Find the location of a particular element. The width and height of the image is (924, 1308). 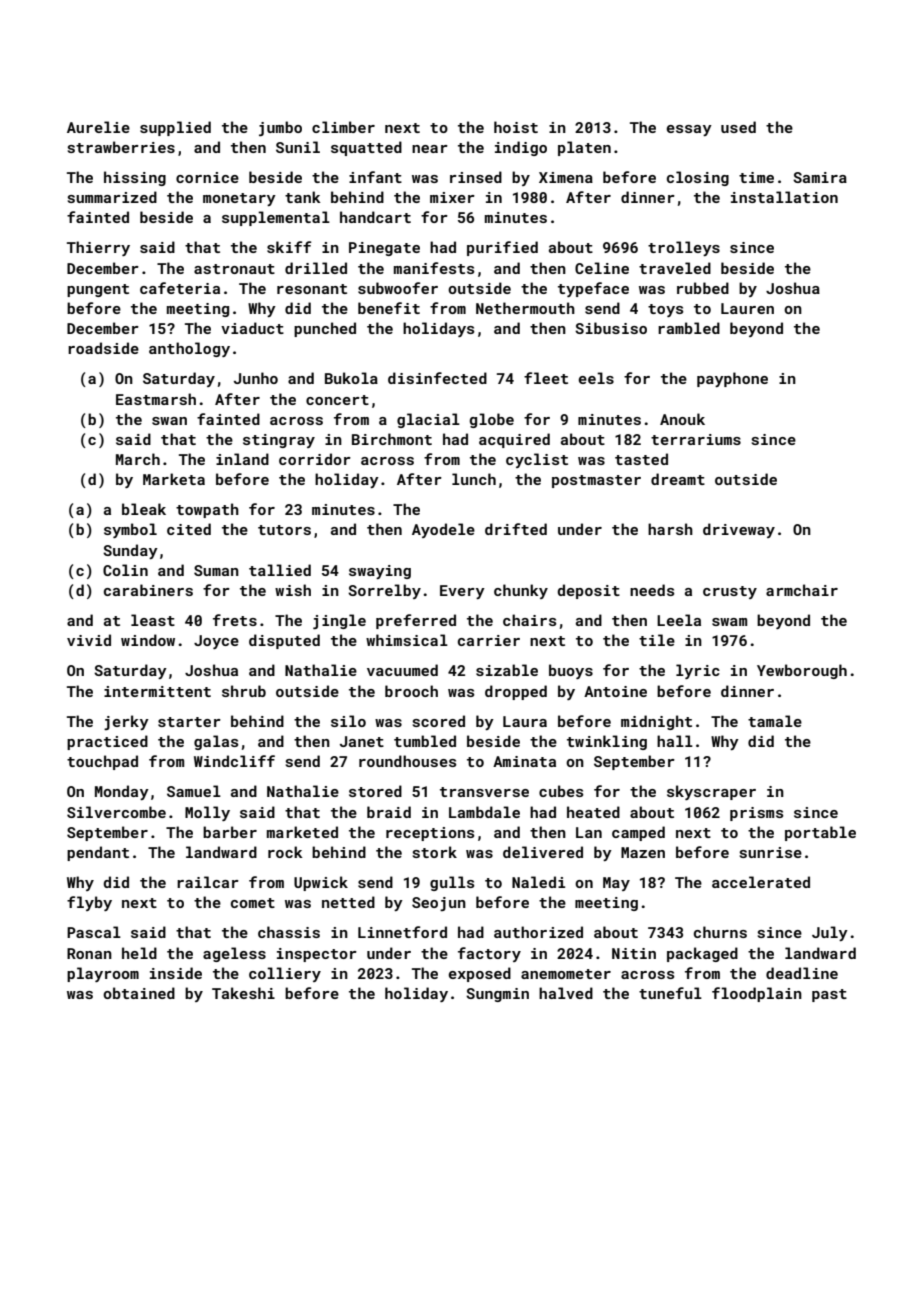

terrariums is located at coordinates (696, 439).
